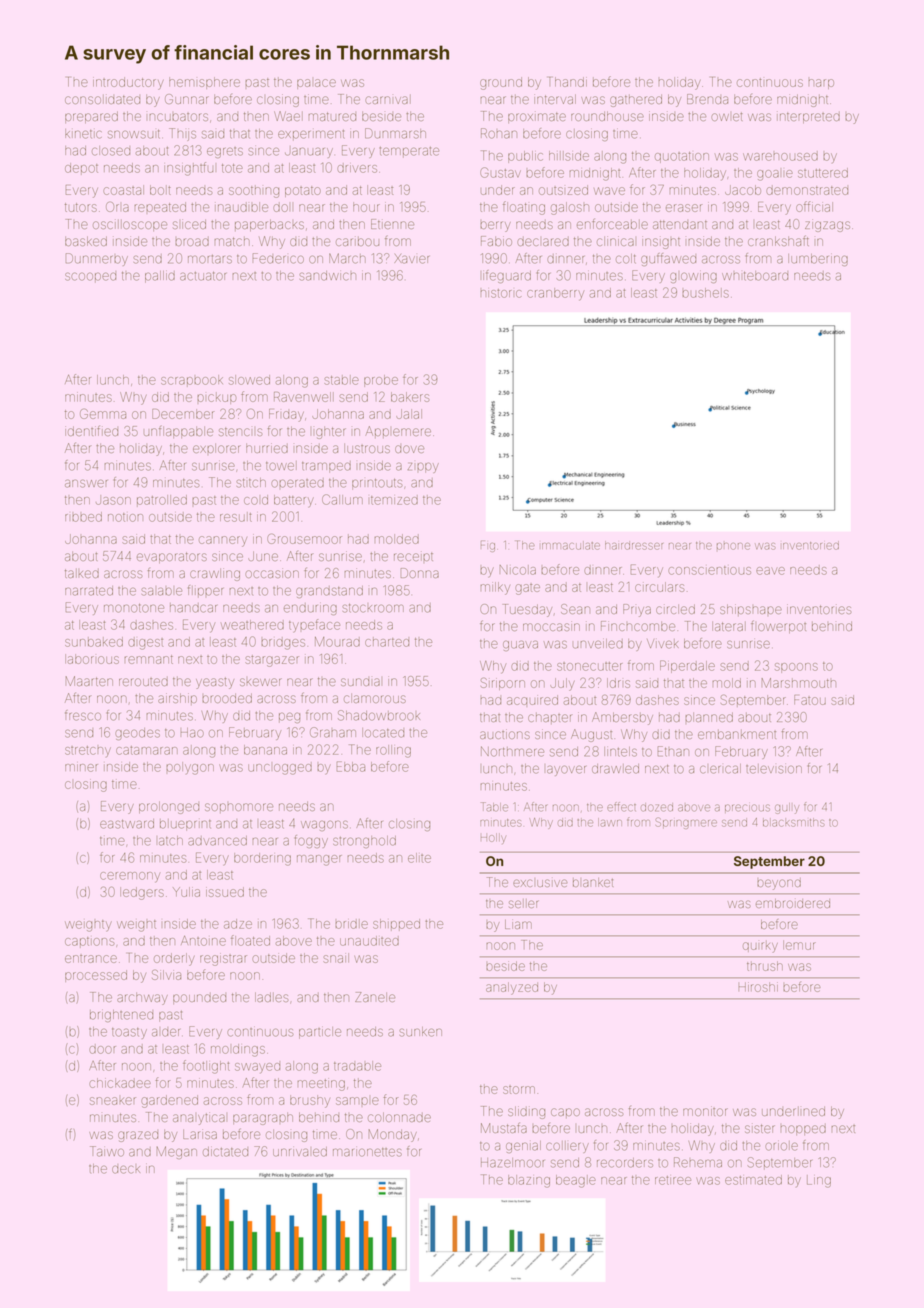 The width and height of the screenshot is (924, 1308). Describe the element at coordinates (261, 682) in the screenshot. I see `skewer` at that location.
